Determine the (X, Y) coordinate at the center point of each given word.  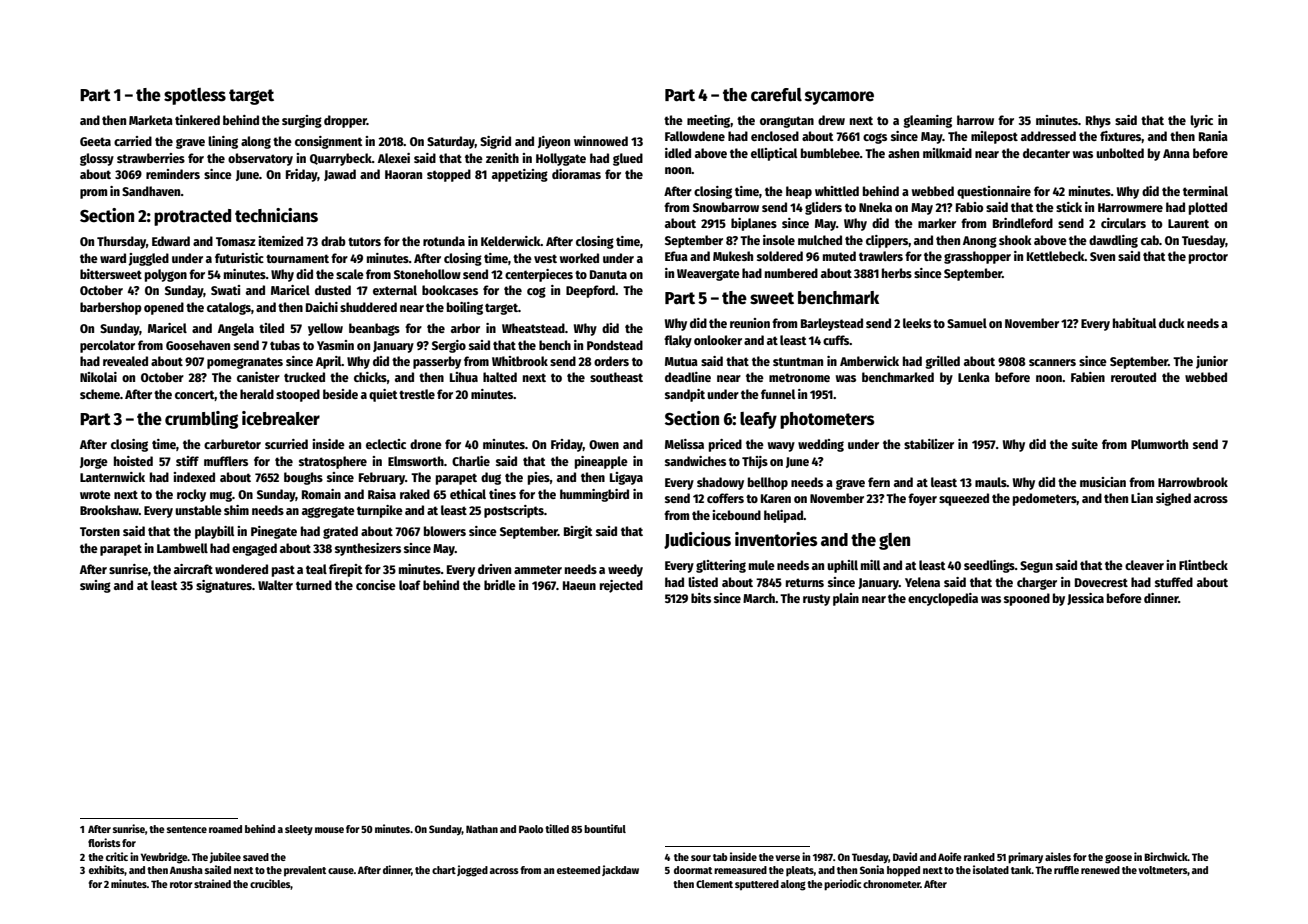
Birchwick (1166, 856)
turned (314, 585)
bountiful (605, 828)
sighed (1173, 499)
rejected (621, 586)
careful (776, 95)
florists (104, 842)
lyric (1201, 121)
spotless (195, 96)
